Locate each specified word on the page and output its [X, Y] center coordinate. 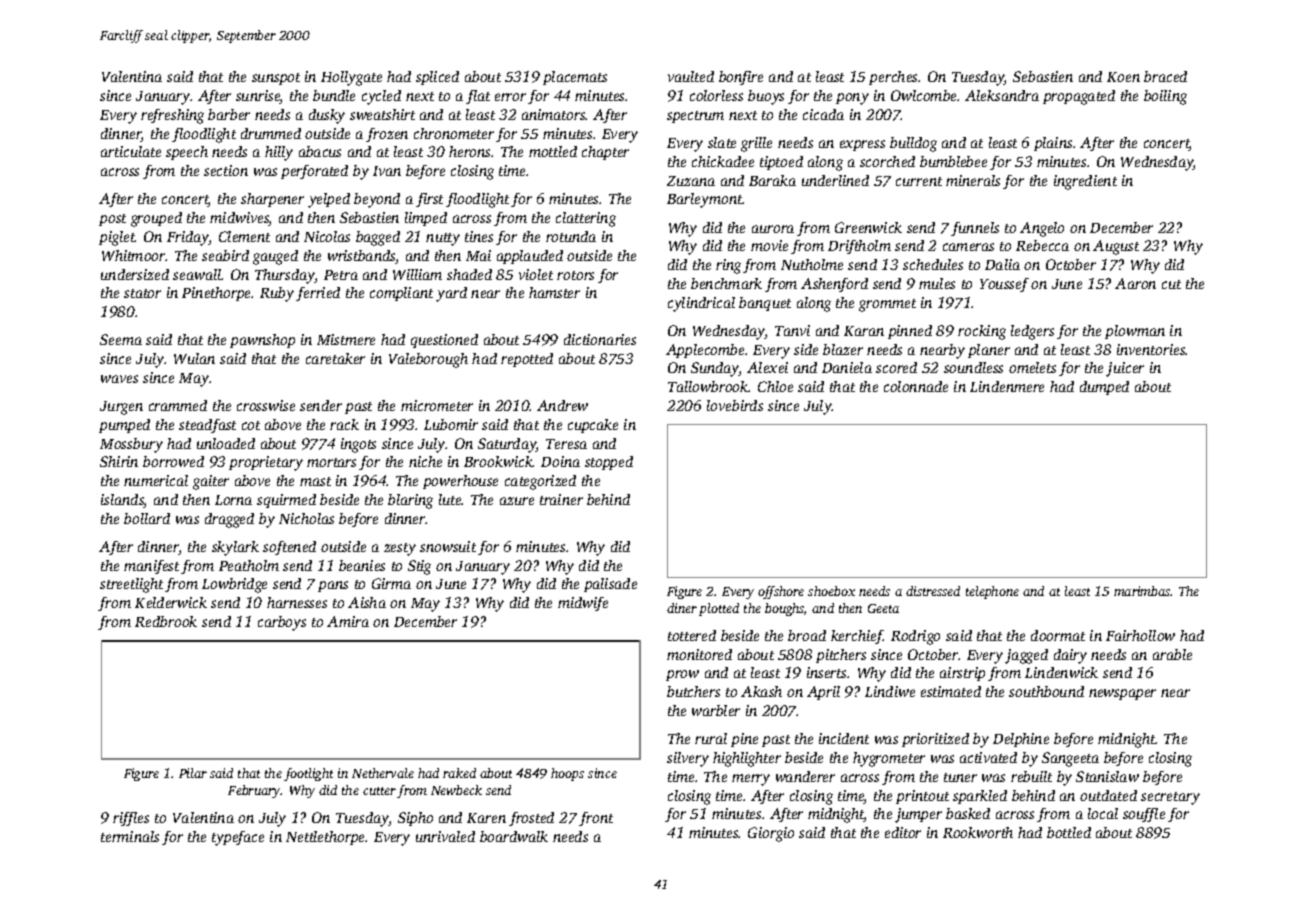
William [417, 274]
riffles [131, 819]
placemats [575, 78]
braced [1165, 76]
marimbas [1142, 591]
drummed [271, 133]
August [1116, 247]
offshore [781, 592]
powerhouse [460, 482]
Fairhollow [1140, 635]
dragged [229, 520]
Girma [391, 583]
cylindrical [701, 304]
